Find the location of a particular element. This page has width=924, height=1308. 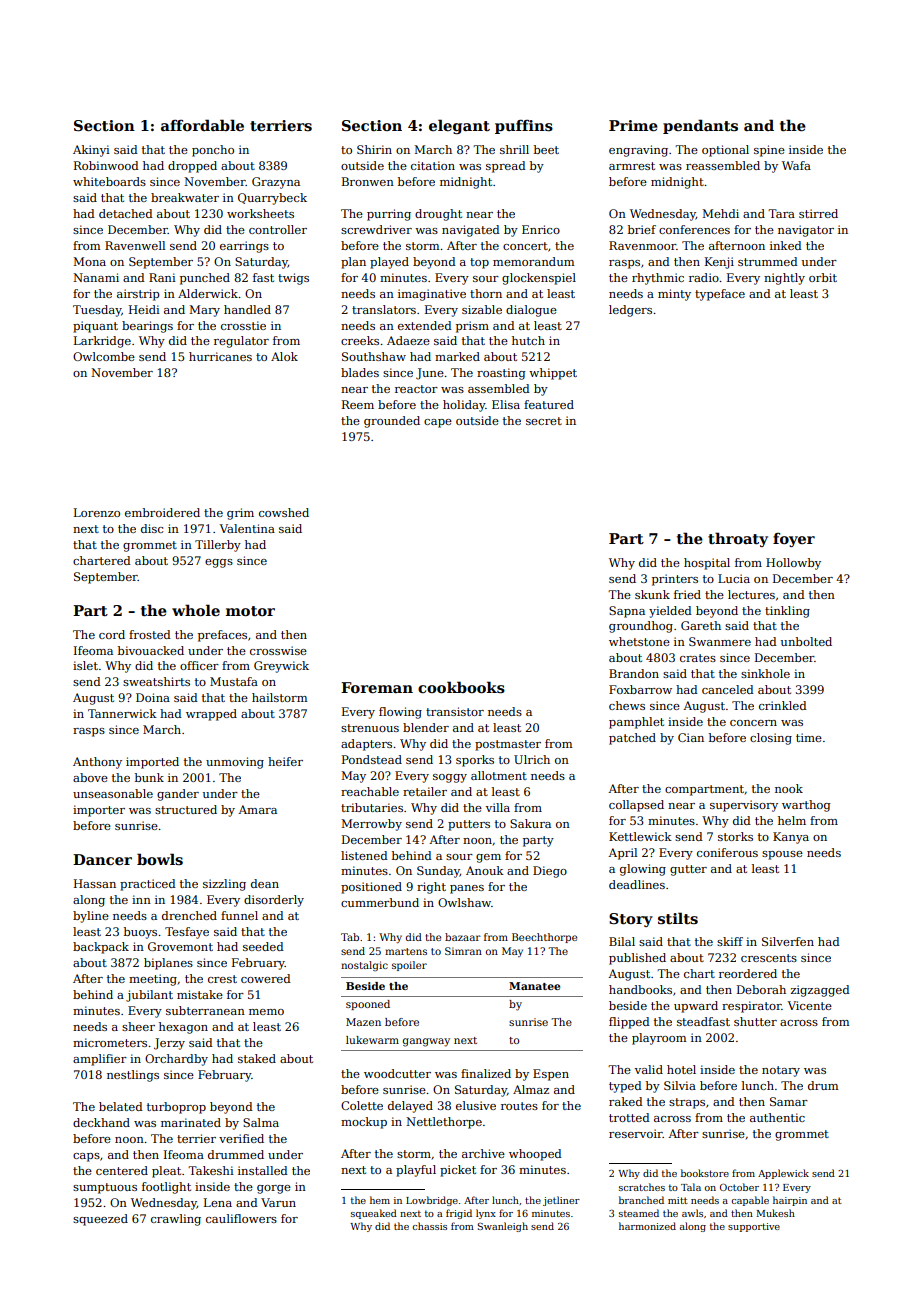

coniferous is located at coordinates (727, 852).
